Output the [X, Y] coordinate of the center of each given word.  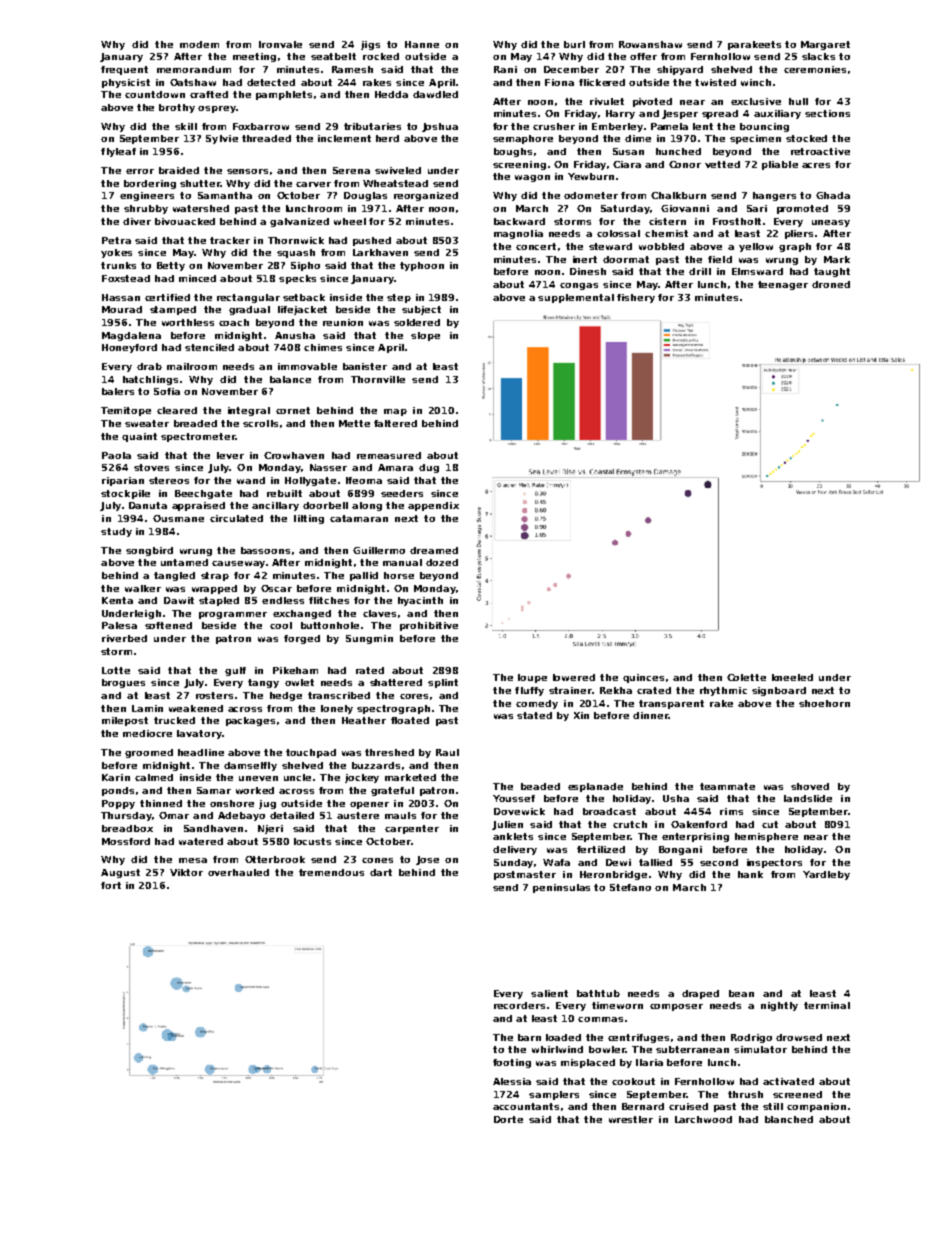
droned [831, 284]
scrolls [260, 423]
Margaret [825, 45]
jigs [370, 45]
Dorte [508, 1119]
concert [536, 246]
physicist [126, 83]
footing [512, 1063]
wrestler [631, 1119]
